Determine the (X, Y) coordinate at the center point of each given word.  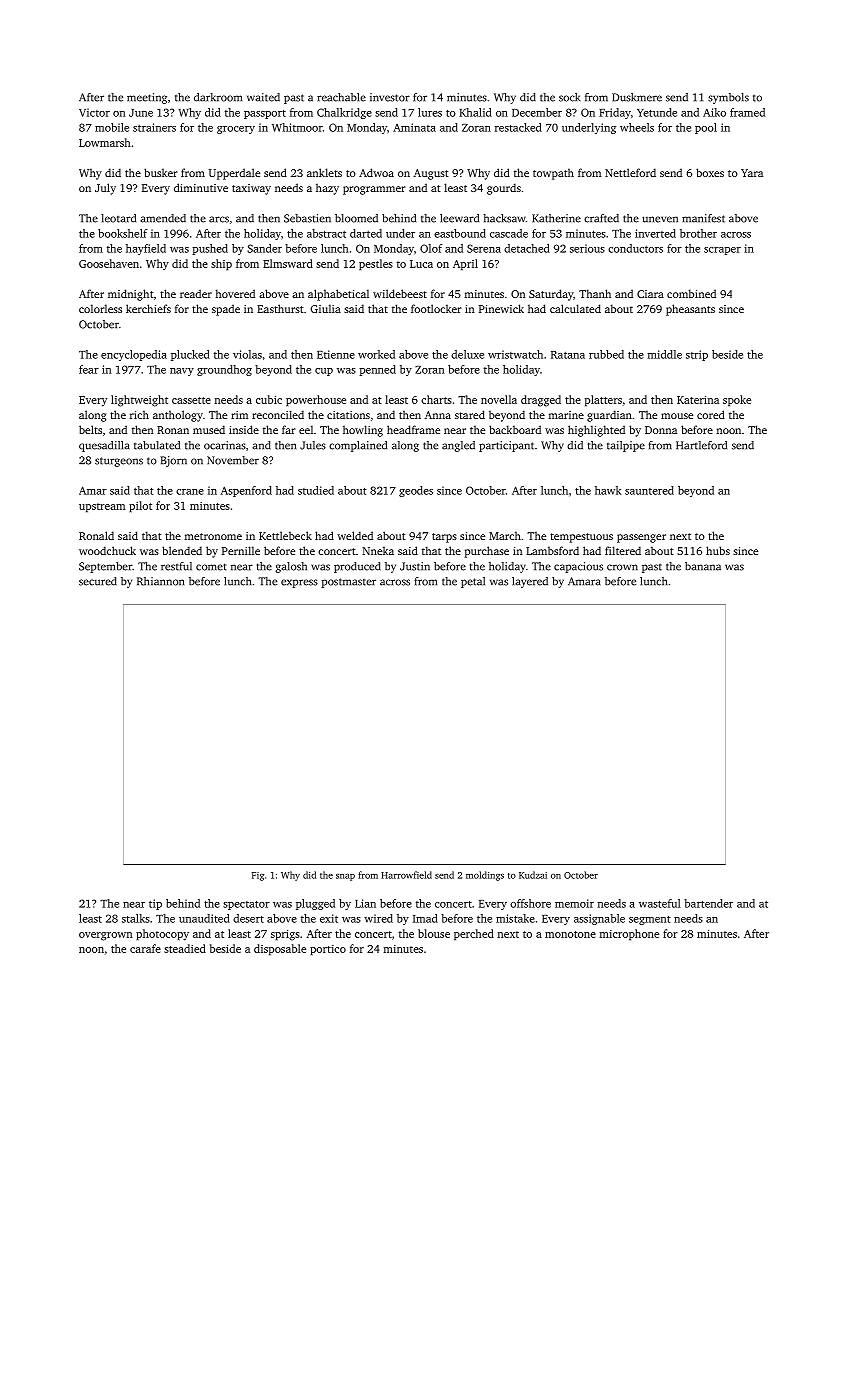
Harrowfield (406, 875)
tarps (444, 538)
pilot (140, 507)
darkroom (218, 97)
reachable (341, 97)
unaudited (204, 918)
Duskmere (637, 97)
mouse (677, 416)
